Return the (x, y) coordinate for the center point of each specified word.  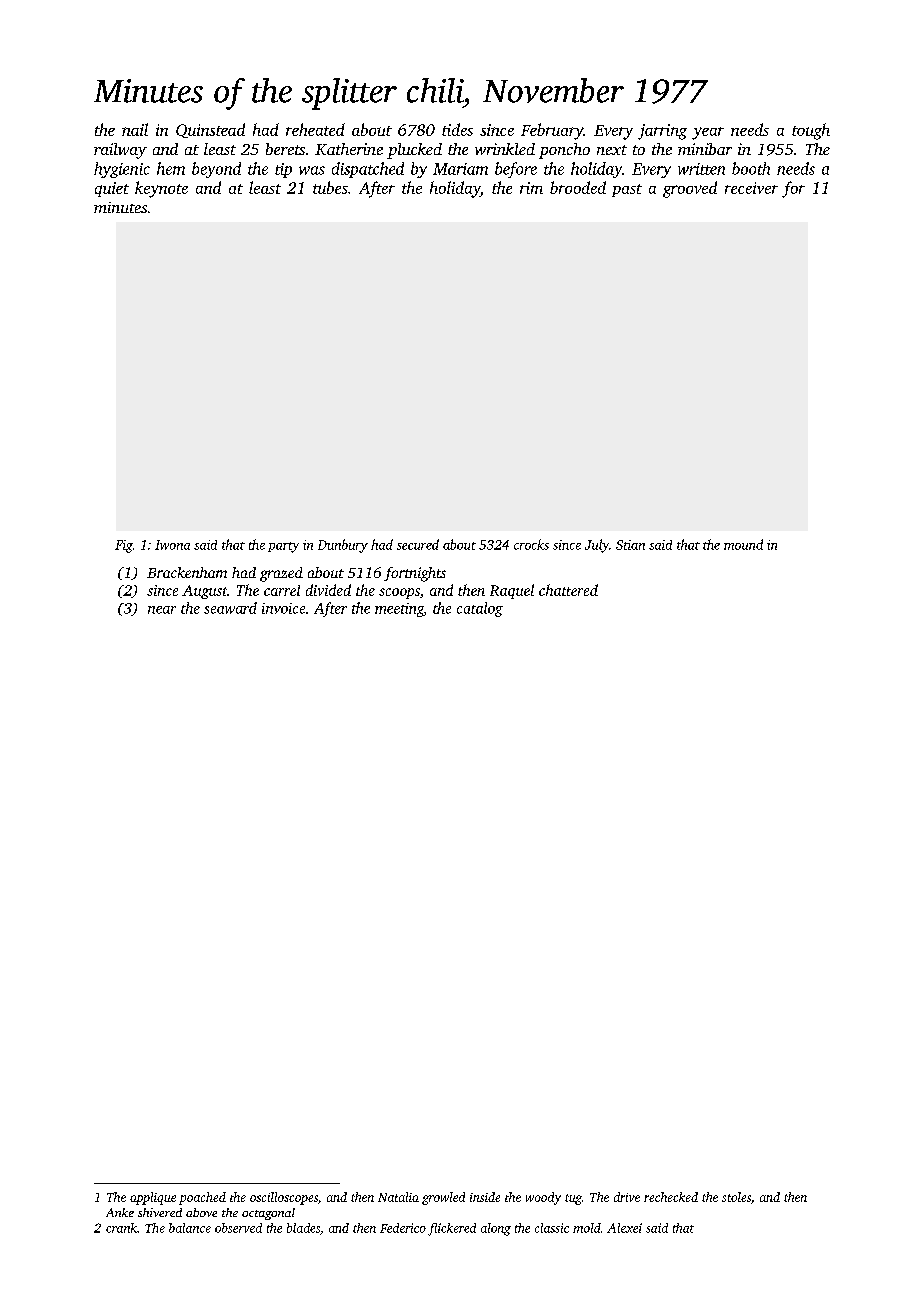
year (708, 133)
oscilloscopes (284, 1198)
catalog (480, 609)
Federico (403, 1228)
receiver (751, 188)
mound (743, 544)
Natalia (398, 1197)
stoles (736, 1197)
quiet (112, 189)
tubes (330, 187)
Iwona (172, 545)
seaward (230, 608)
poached (202, 1198)
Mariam (460, 169)
